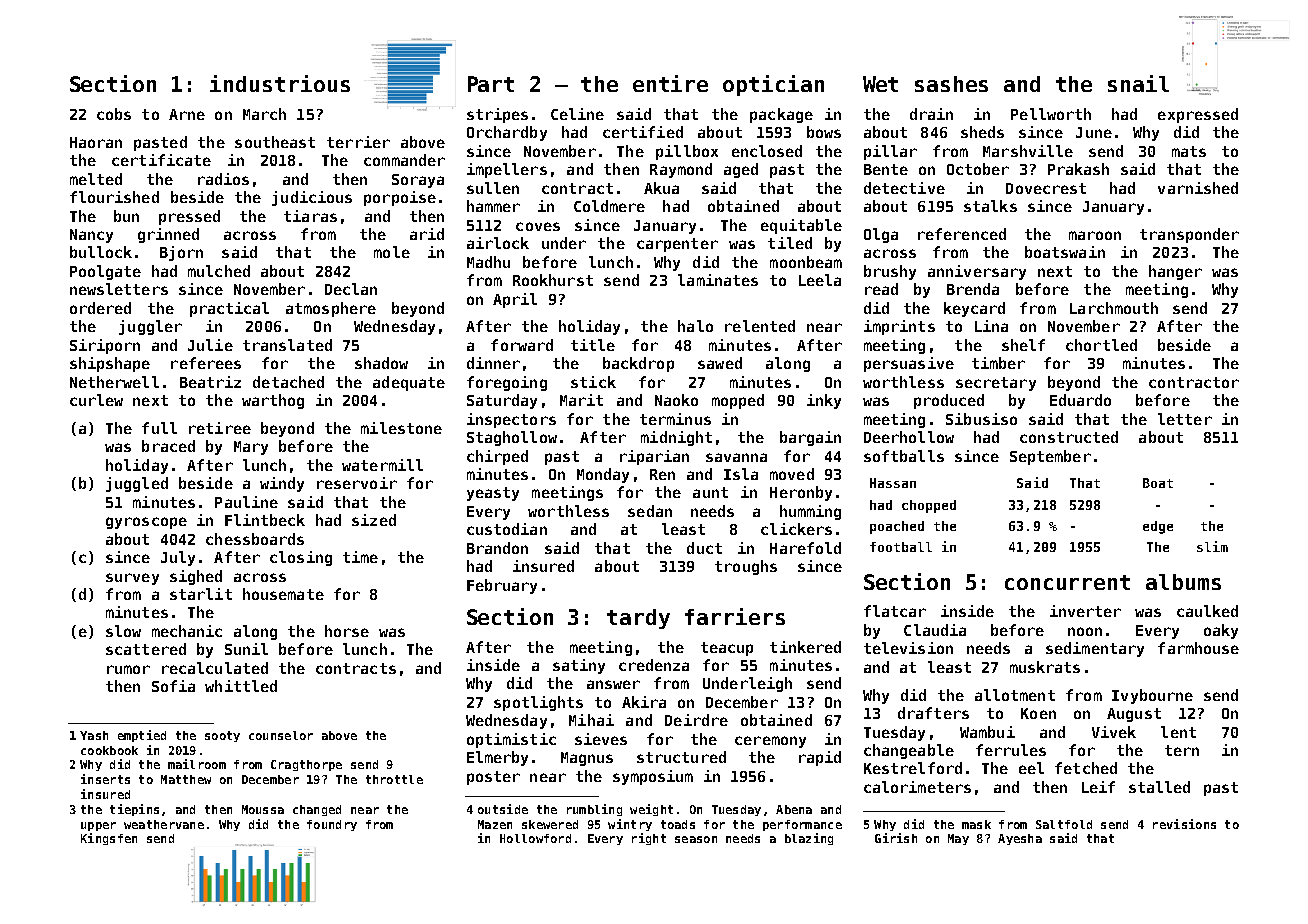  I want to click on bullock, so click(101, 252).
